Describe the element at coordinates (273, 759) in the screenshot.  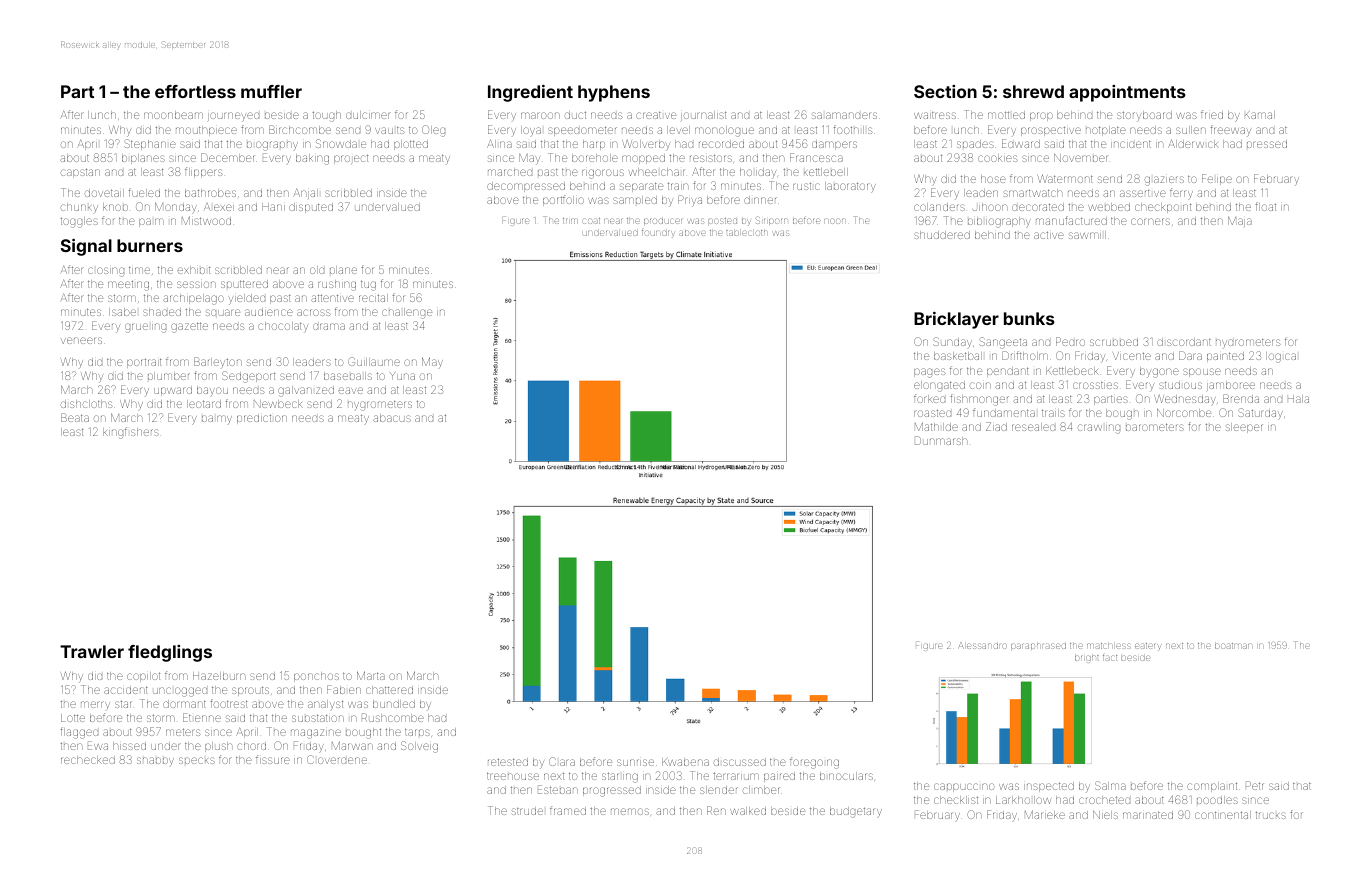
I see `fissure` at that location.
